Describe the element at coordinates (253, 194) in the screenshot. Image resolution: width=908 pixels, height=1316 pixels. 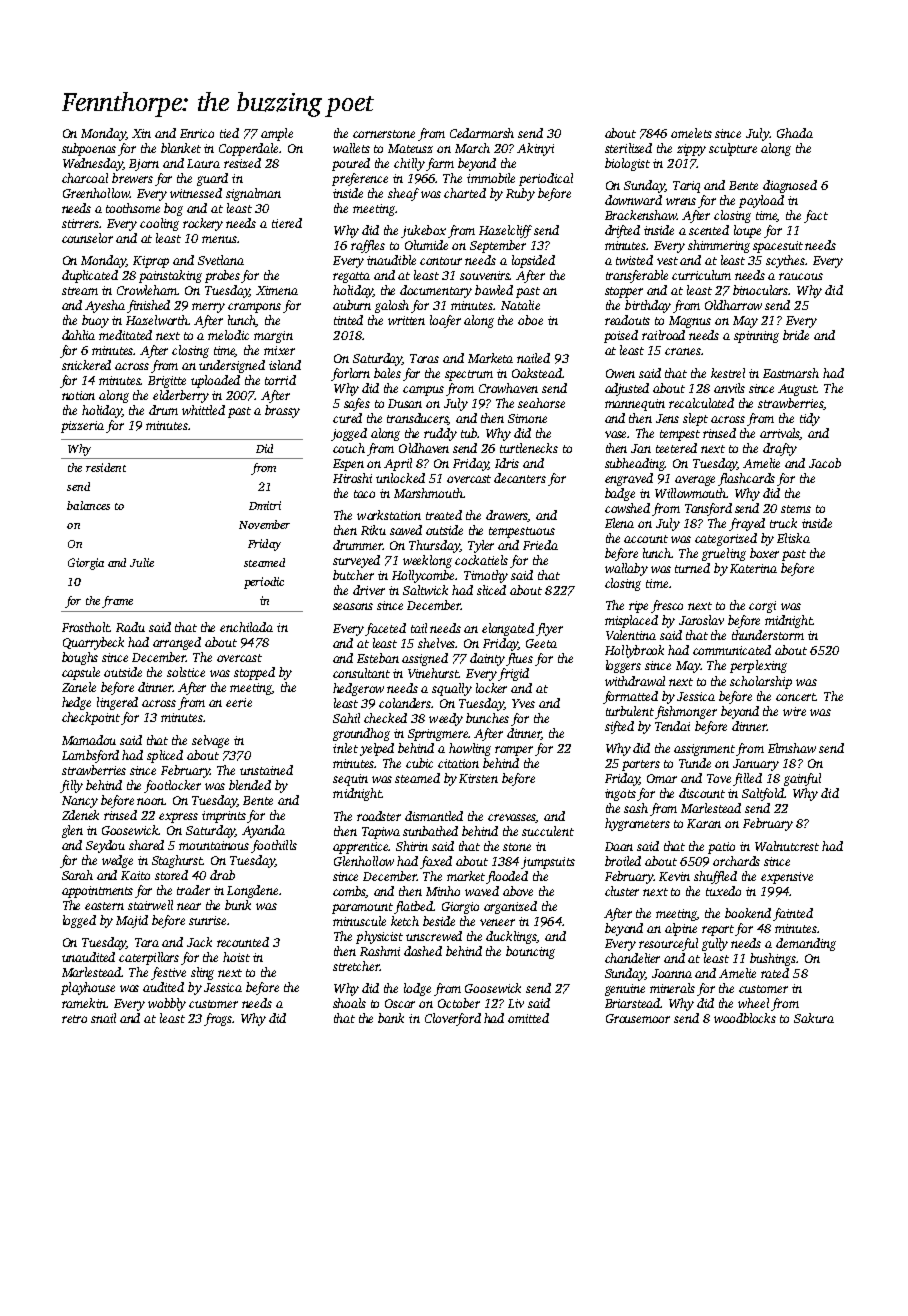
I see `signalman` at that location.
